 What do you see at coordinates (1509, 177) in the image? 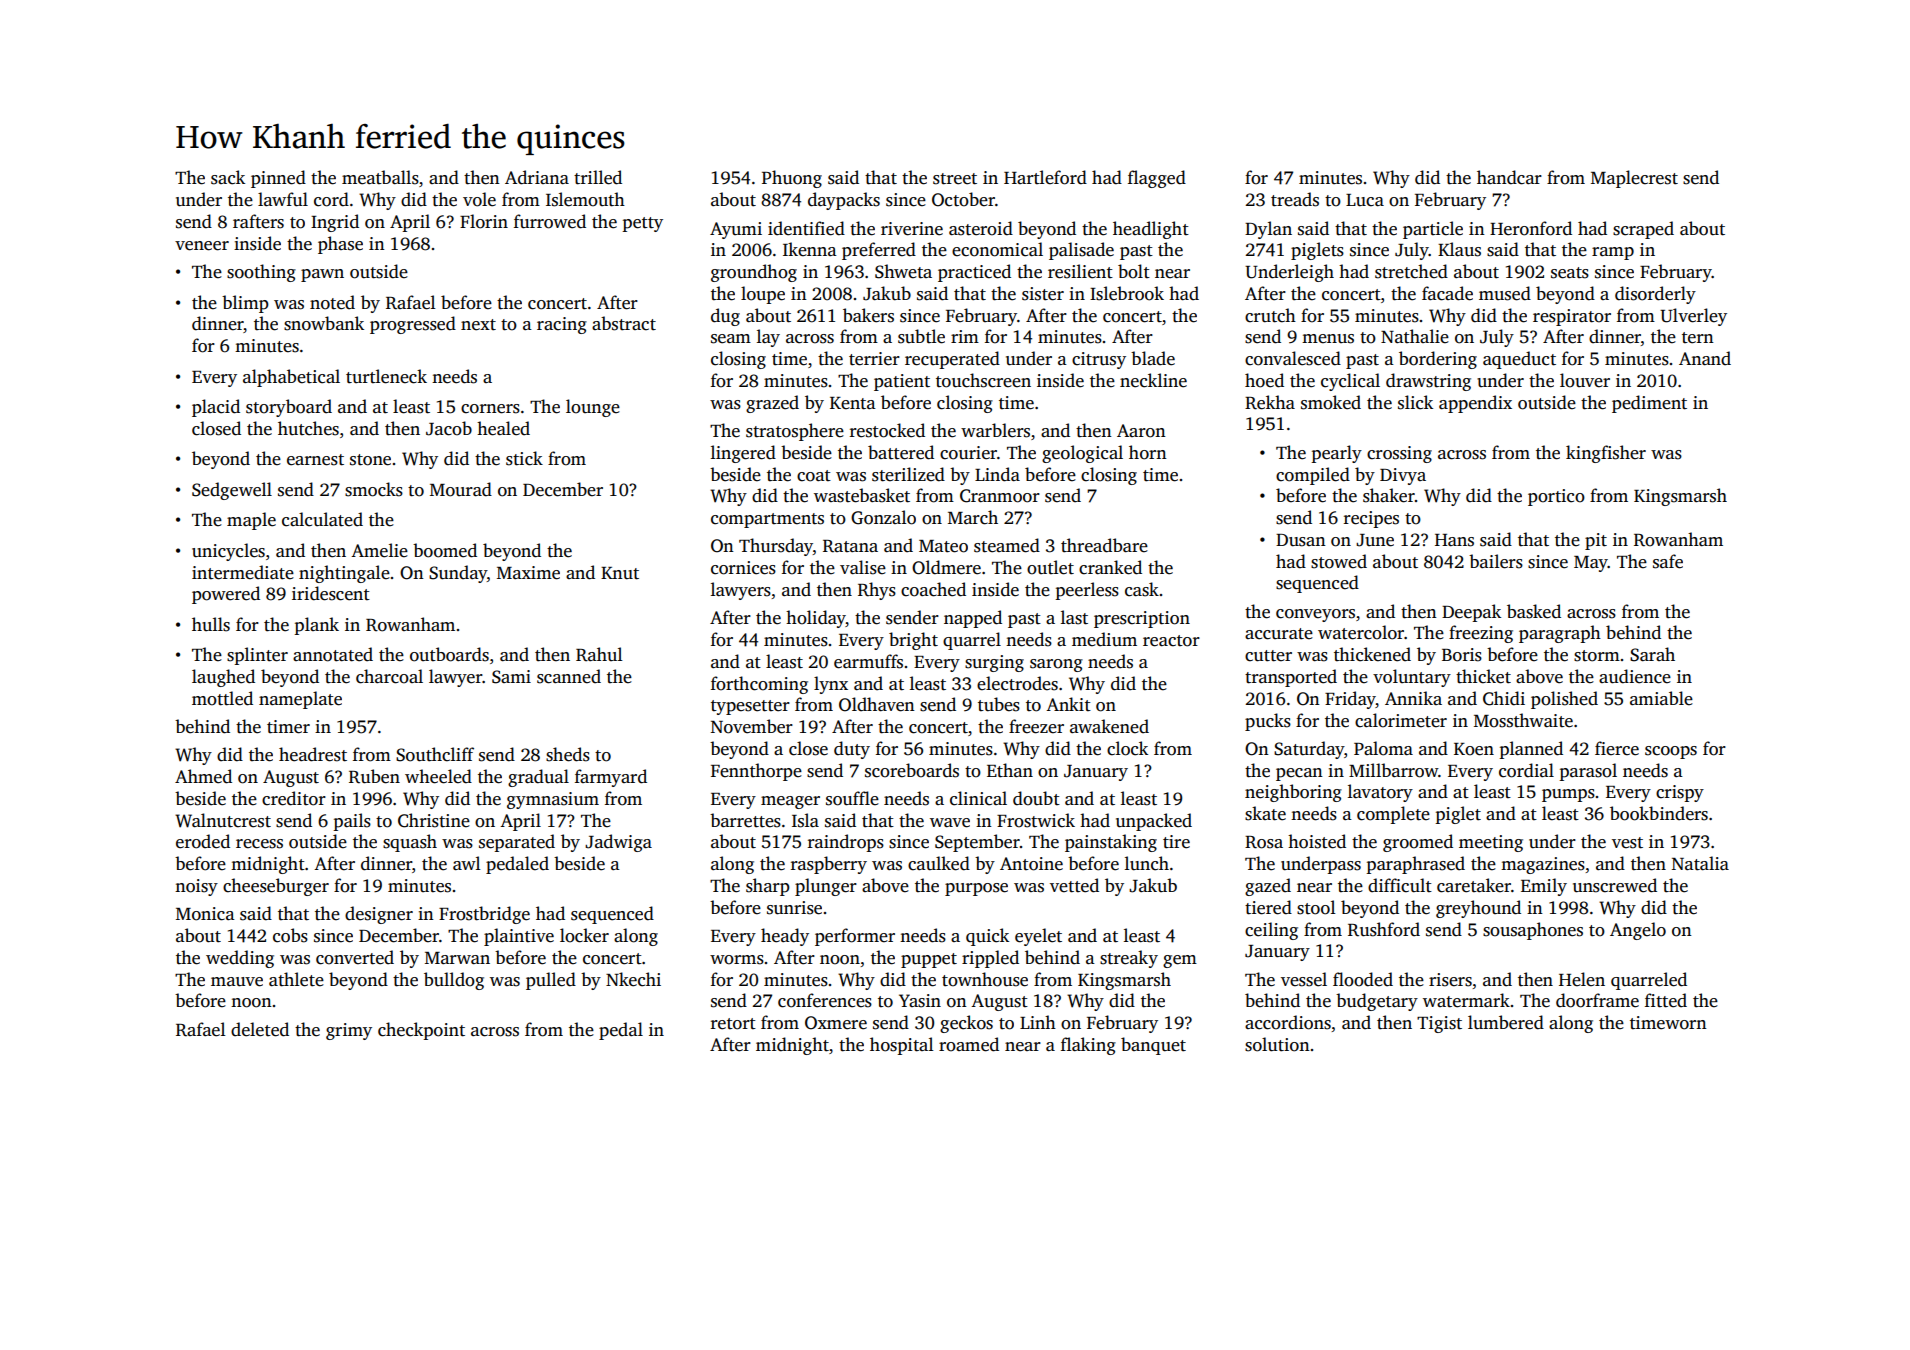
I see `handcar` at bounding box center [1509, 177].
